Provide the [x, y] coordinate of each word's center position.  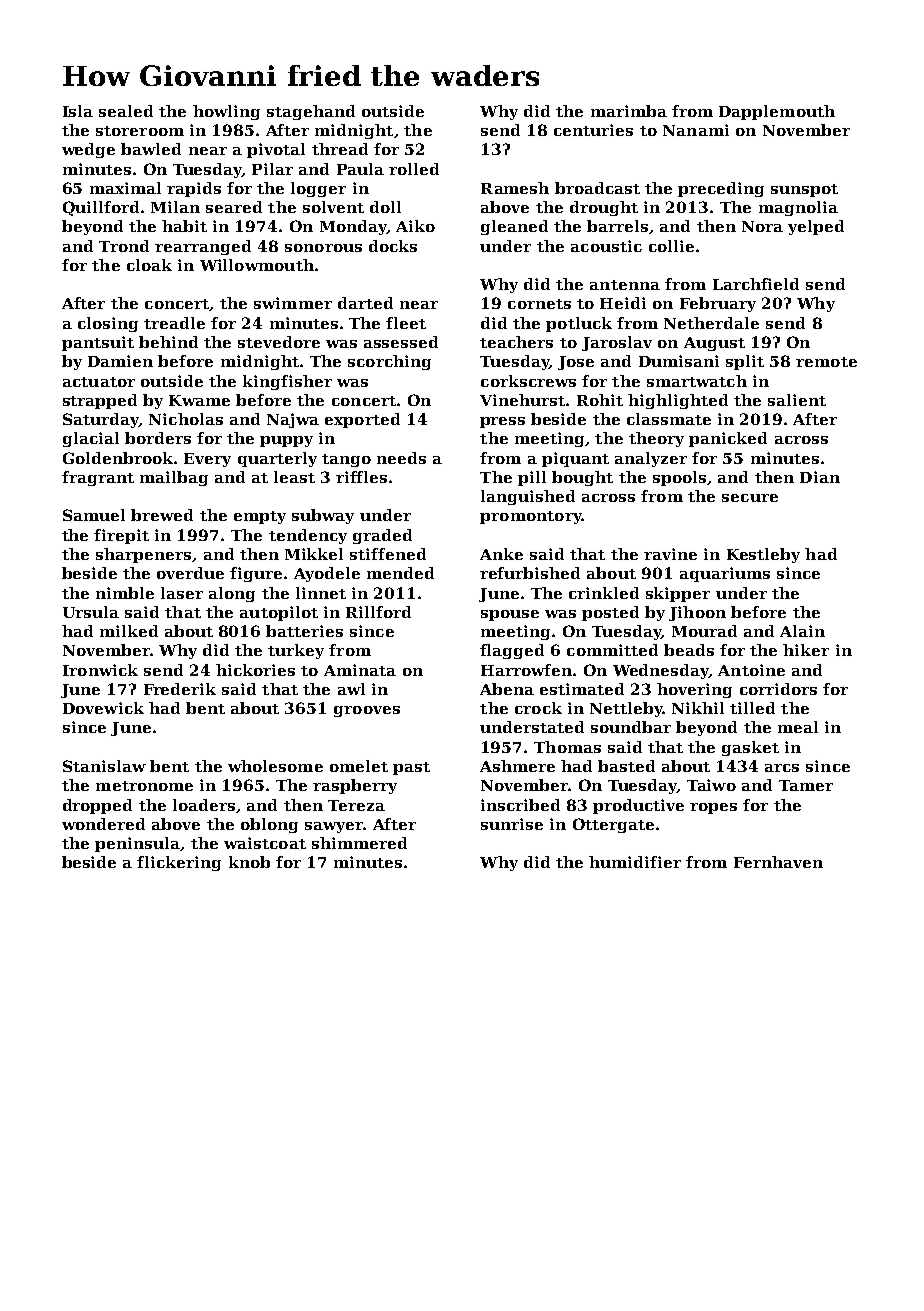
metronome [144, 786]
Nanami [696, 130]
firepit [121, 536]
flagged [512, 651]
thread [340, 149]
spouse [510, 615]
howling [226, 112]
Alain [802, 631]
